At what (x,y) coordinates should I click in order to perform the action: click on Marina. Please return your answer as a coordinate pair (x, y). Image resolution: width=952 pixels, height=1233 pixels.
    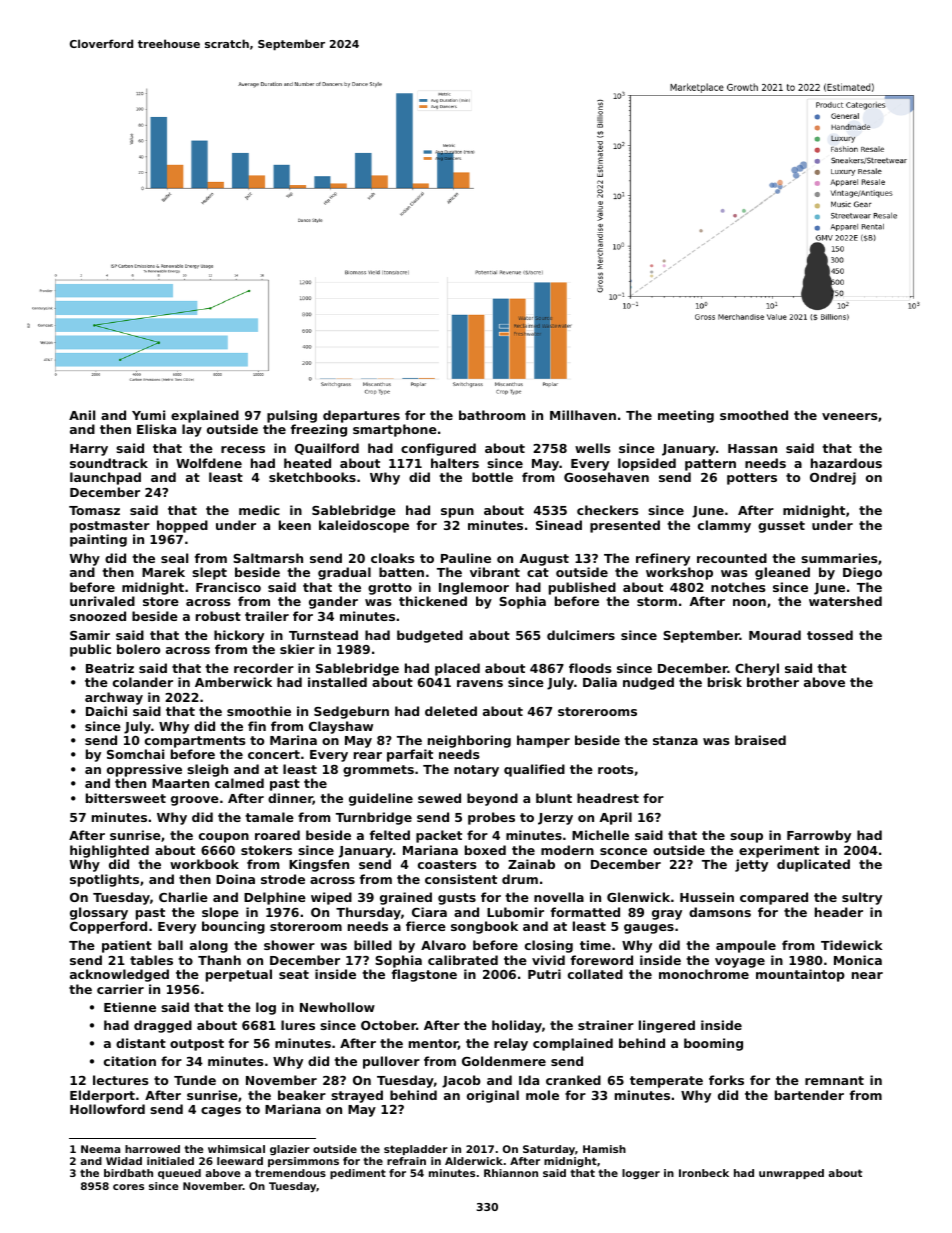
    Looking at the image, I should click on (293, 740).
